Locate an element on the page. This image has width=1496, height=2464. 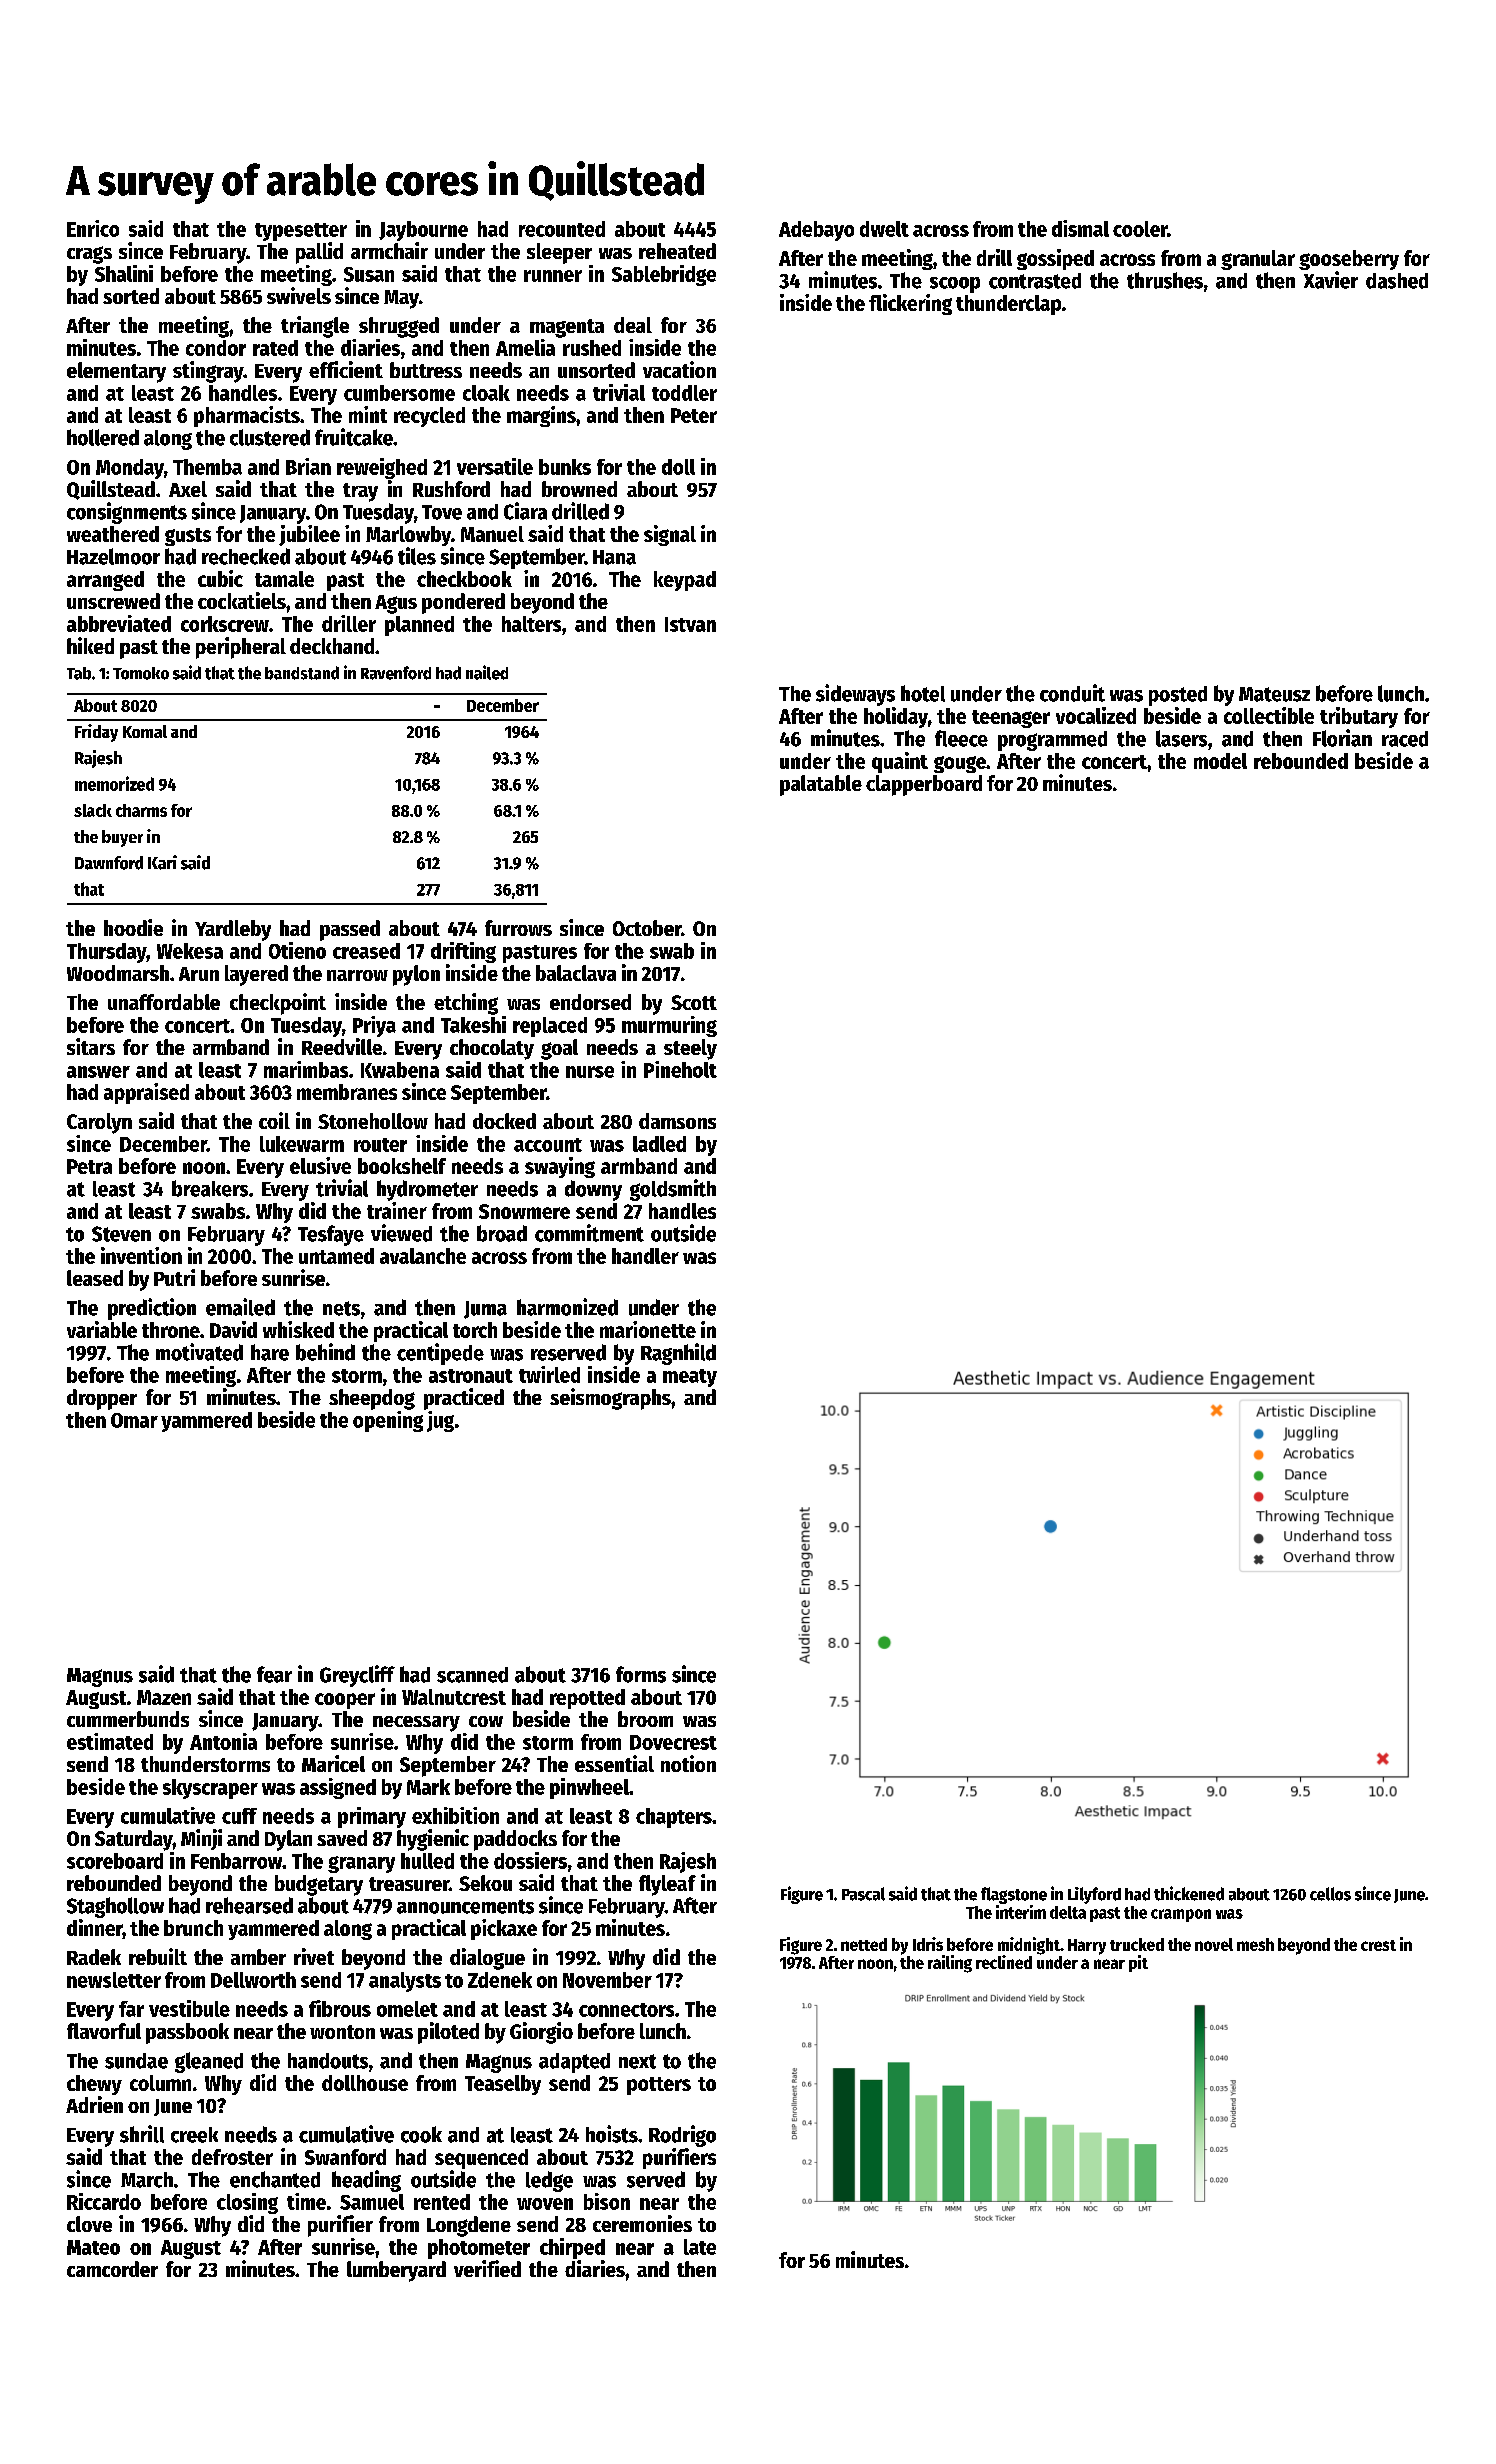
scanned is located at coordinates (472, 1675).
